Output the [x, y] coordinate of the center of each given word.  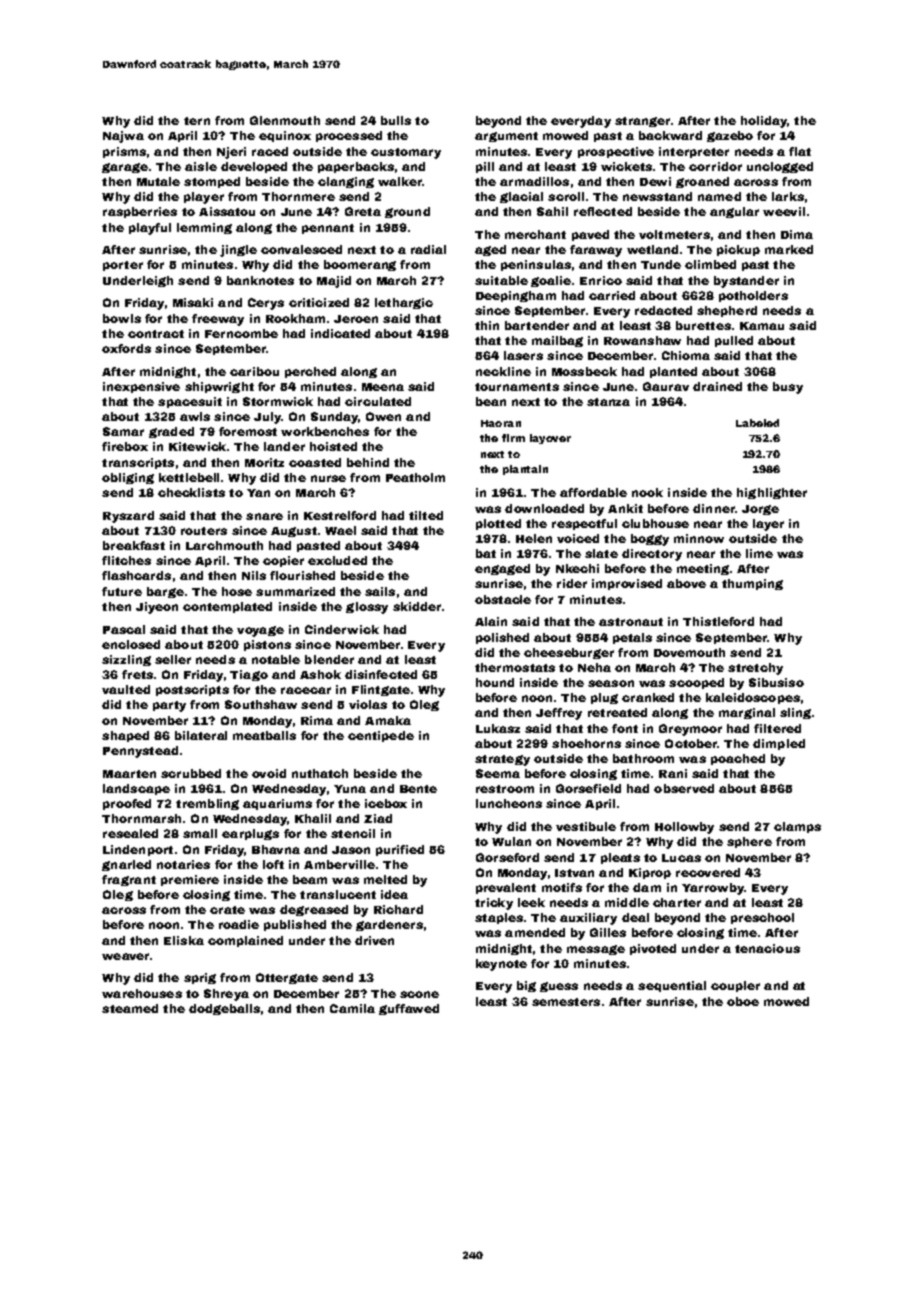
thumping [752, 584]
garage [125, 168]
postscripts [192, 690]
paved [590, 235]
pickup [738, 250]
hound [495, 682]
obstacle [503, 599]
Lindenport [138, 850]
